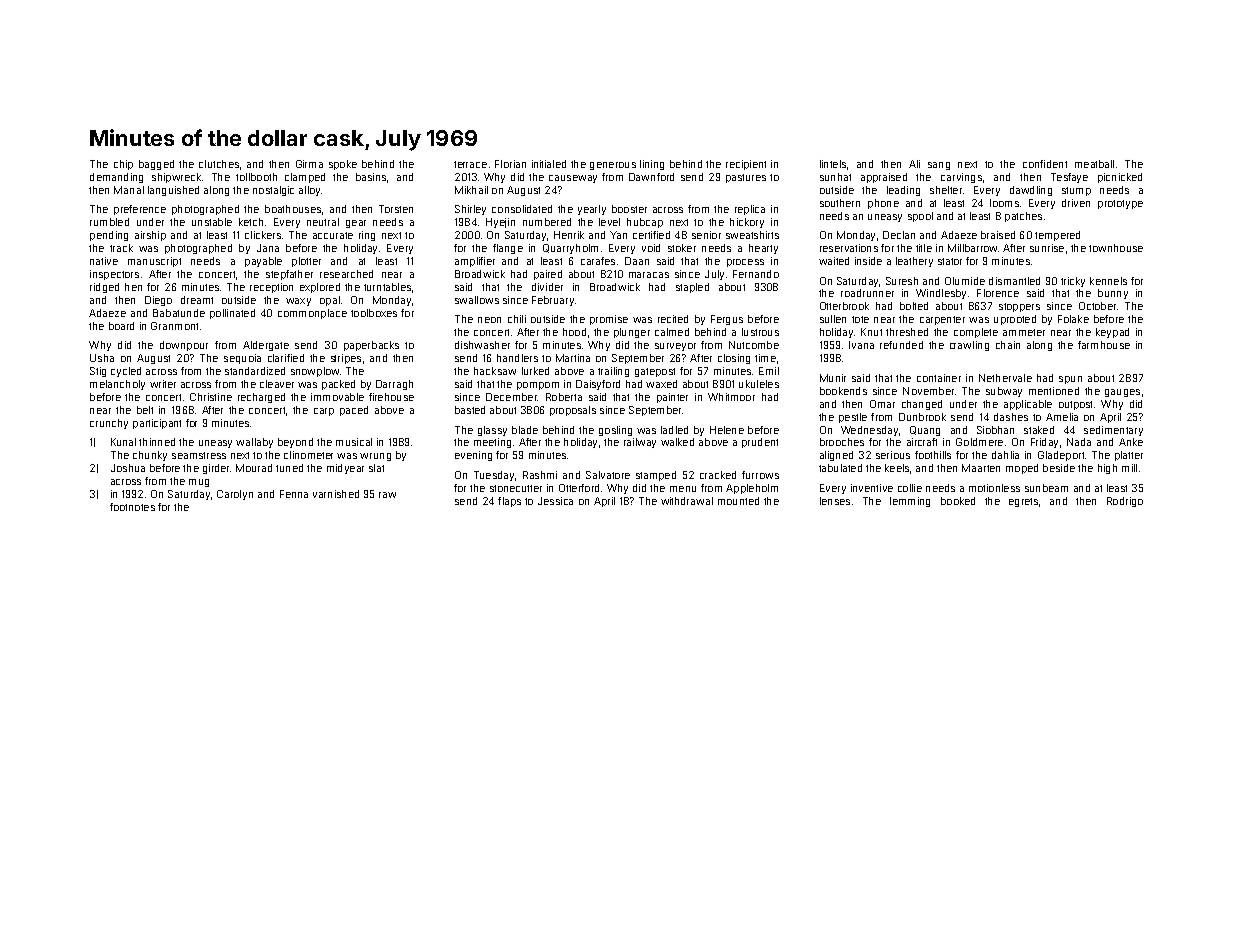 The width and height of the screenshot is (1233, 952). I want to click on preference, so click(140, 210).
